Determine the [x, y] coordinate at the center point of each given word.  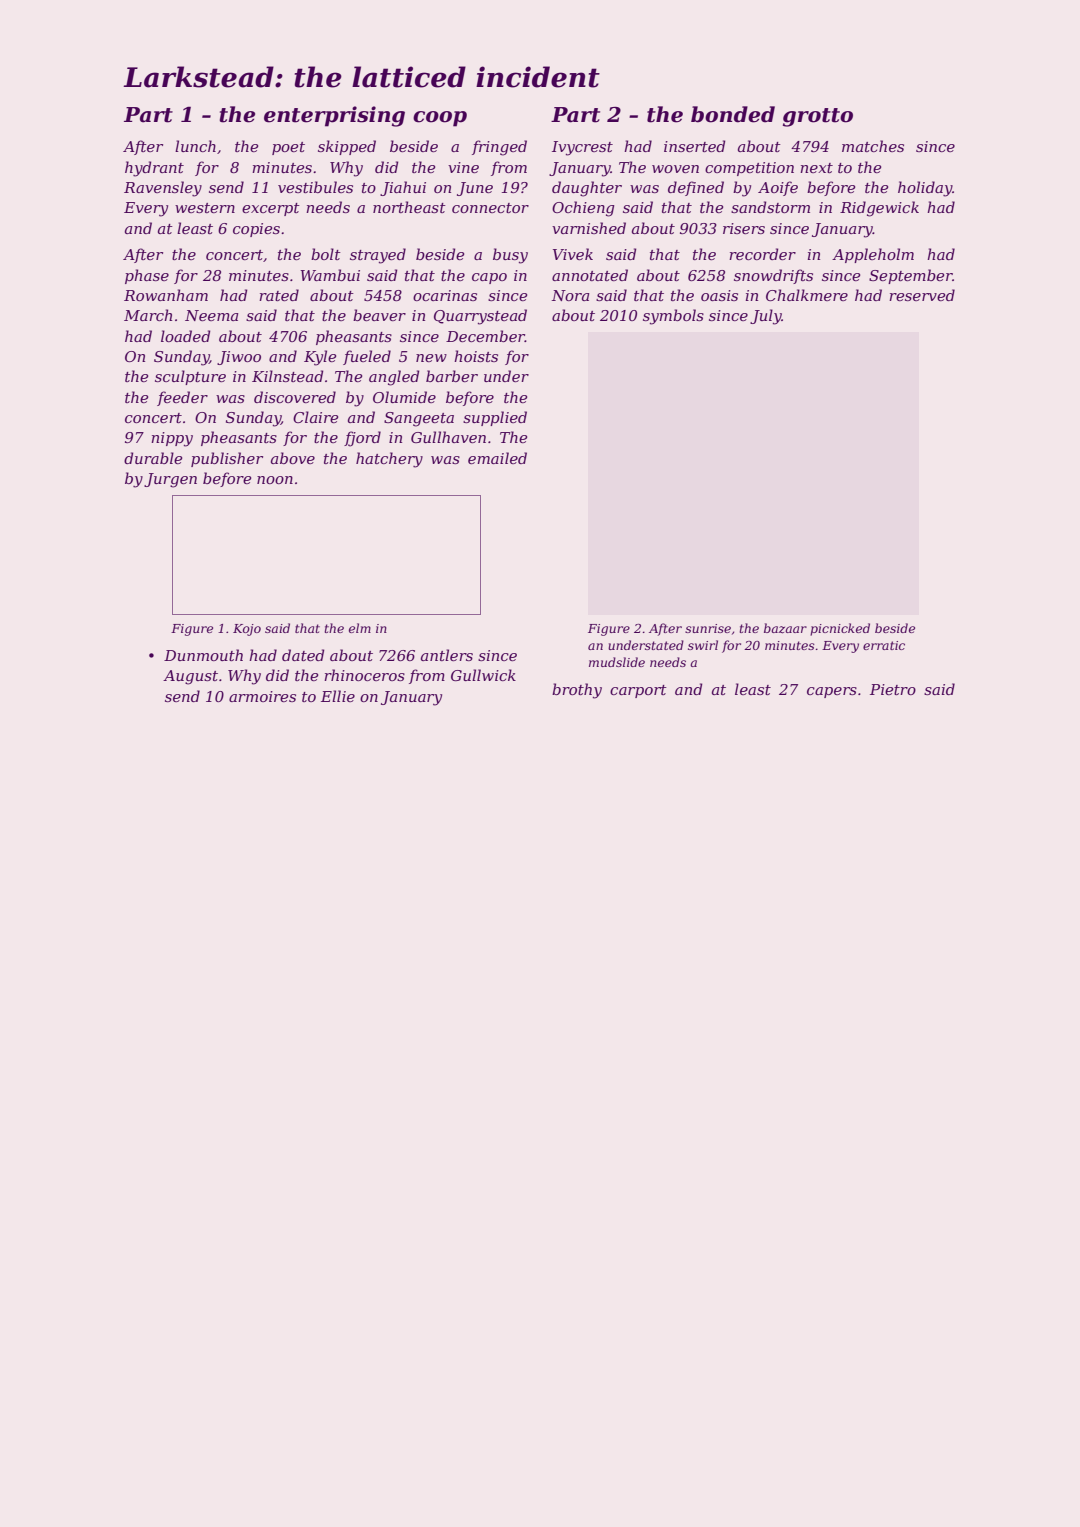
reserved [922, 295]
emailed [497, 458]
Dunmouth [203, 655]
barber [452, 376]
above [293, 458]
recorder [762, 254]
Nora [570, 295]
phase [147, 276]
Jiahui [403, 188]
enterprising [334, 116]
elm [360, 628]
